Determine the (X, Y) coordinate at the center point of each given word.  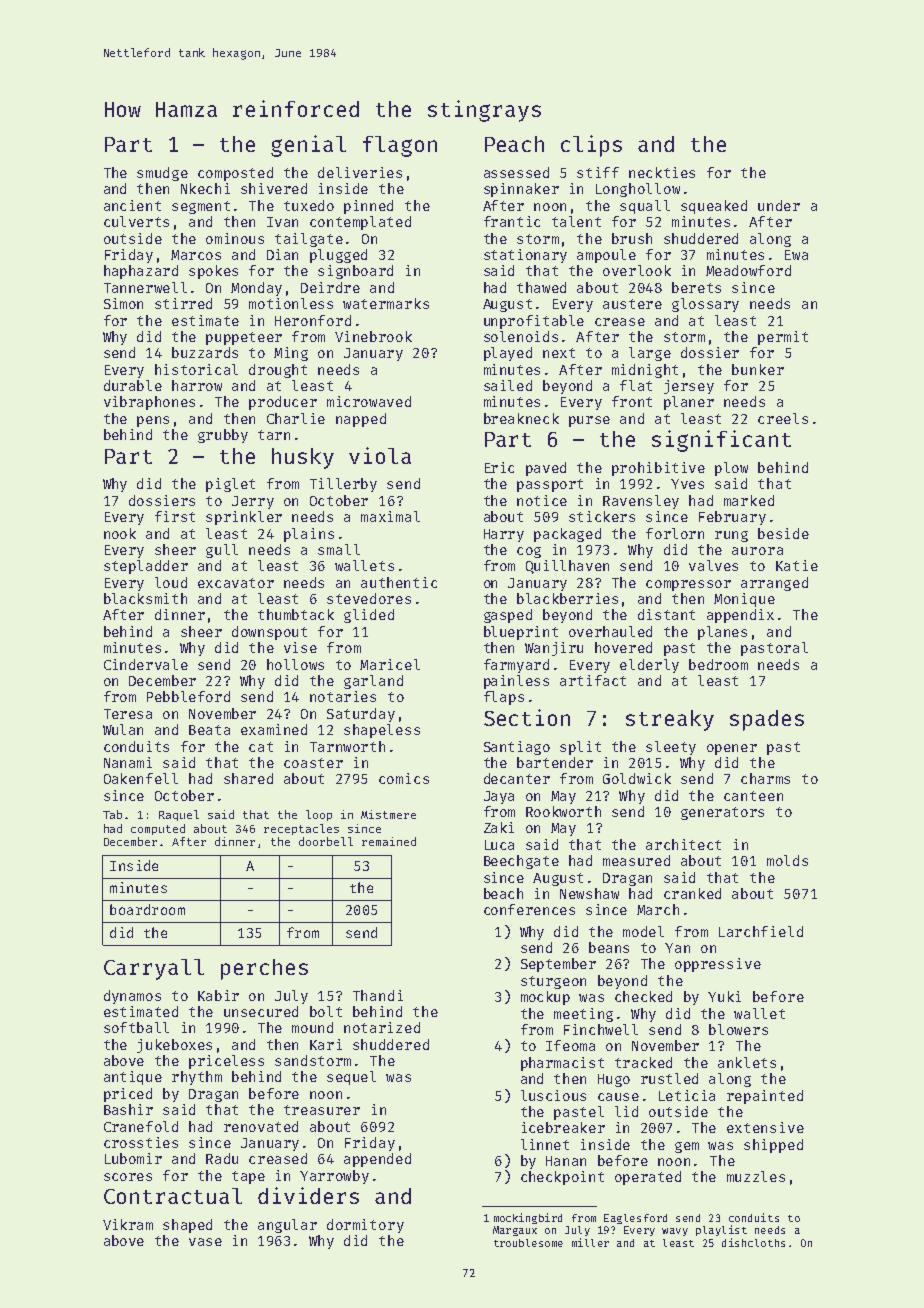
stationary (525, 256)
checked (643, 996)
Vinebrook (373, 336)
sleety (671, 748)
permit (783, 338)
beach (503, 893)
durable (133, 385)
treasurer (322, 1110)
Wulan (123, 729)
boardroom (147, 909)
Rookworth (563, 811)
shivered (274, 188)
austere (632, 304)
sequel (351, 1078)
